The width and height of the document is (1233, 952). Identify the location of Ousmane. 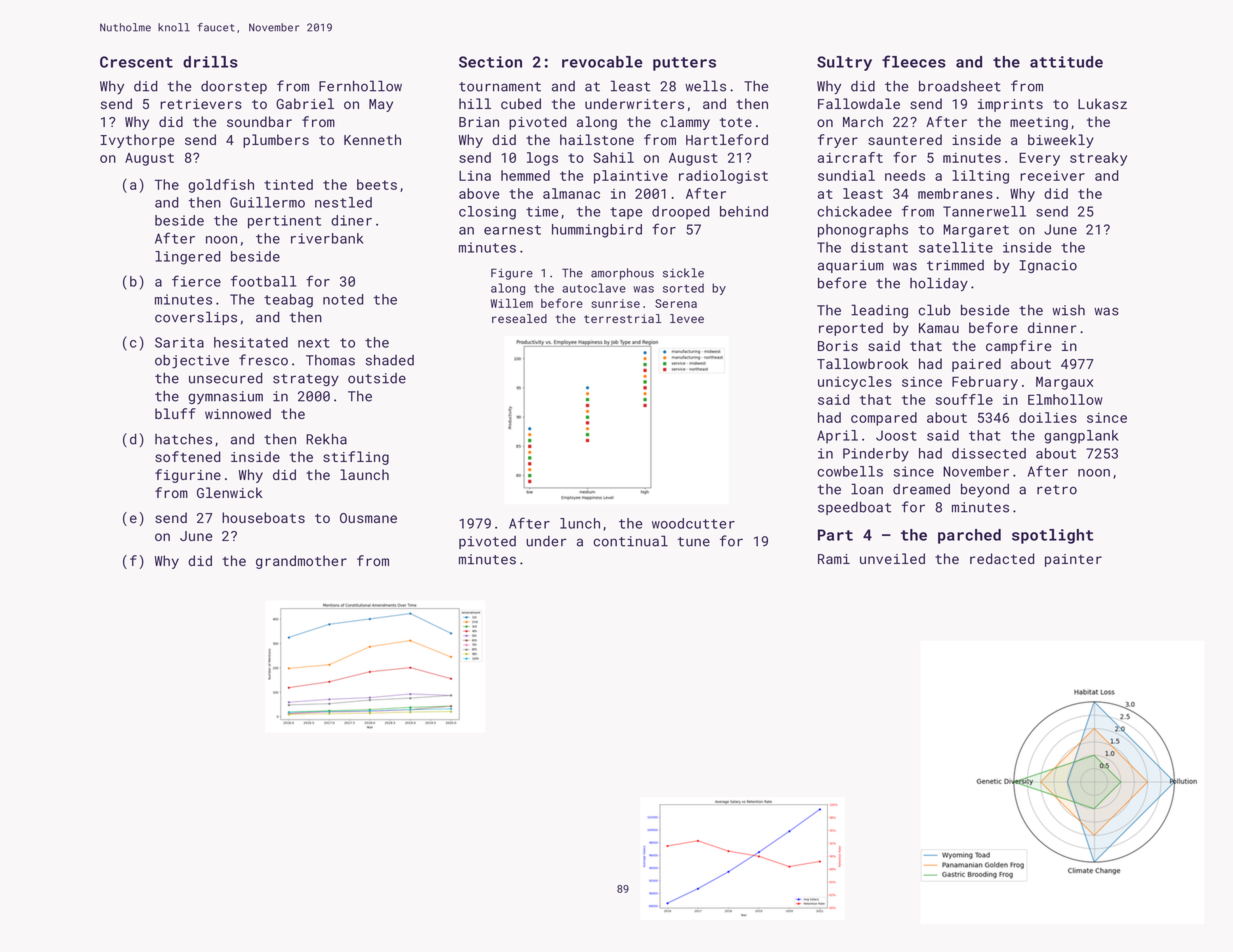
(368, 518).
